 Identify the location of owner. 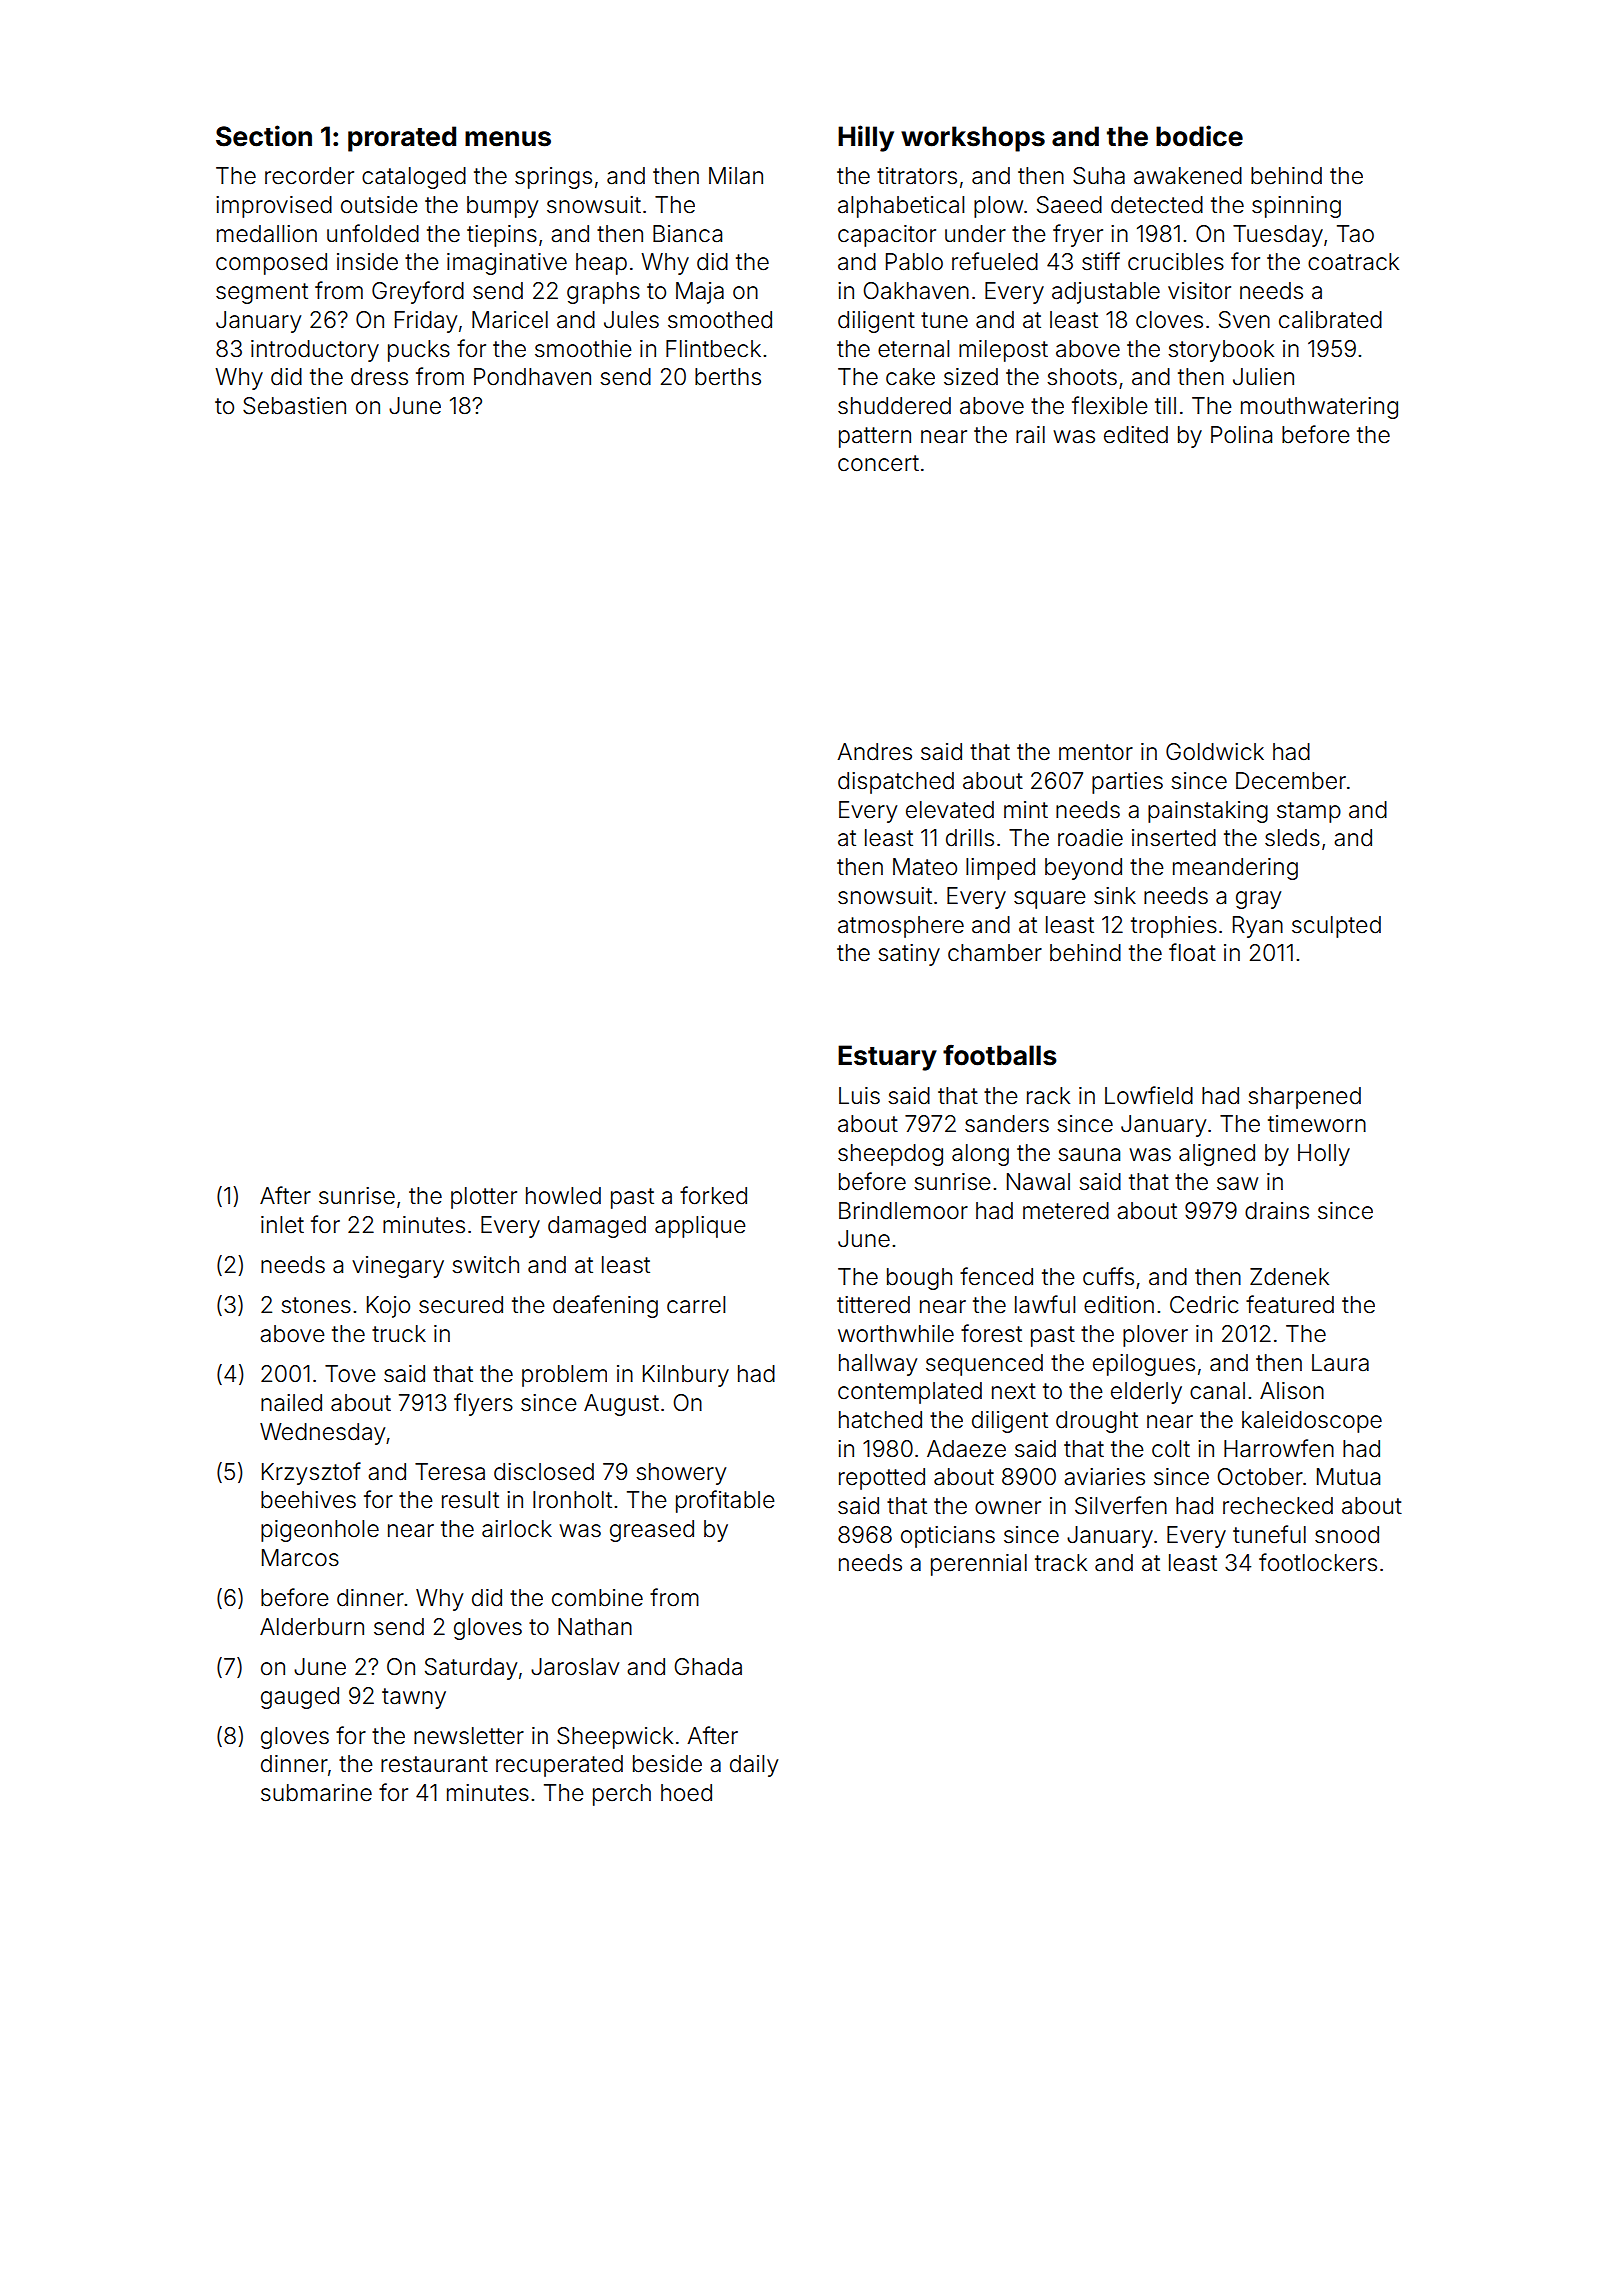
(1008, 1508).
